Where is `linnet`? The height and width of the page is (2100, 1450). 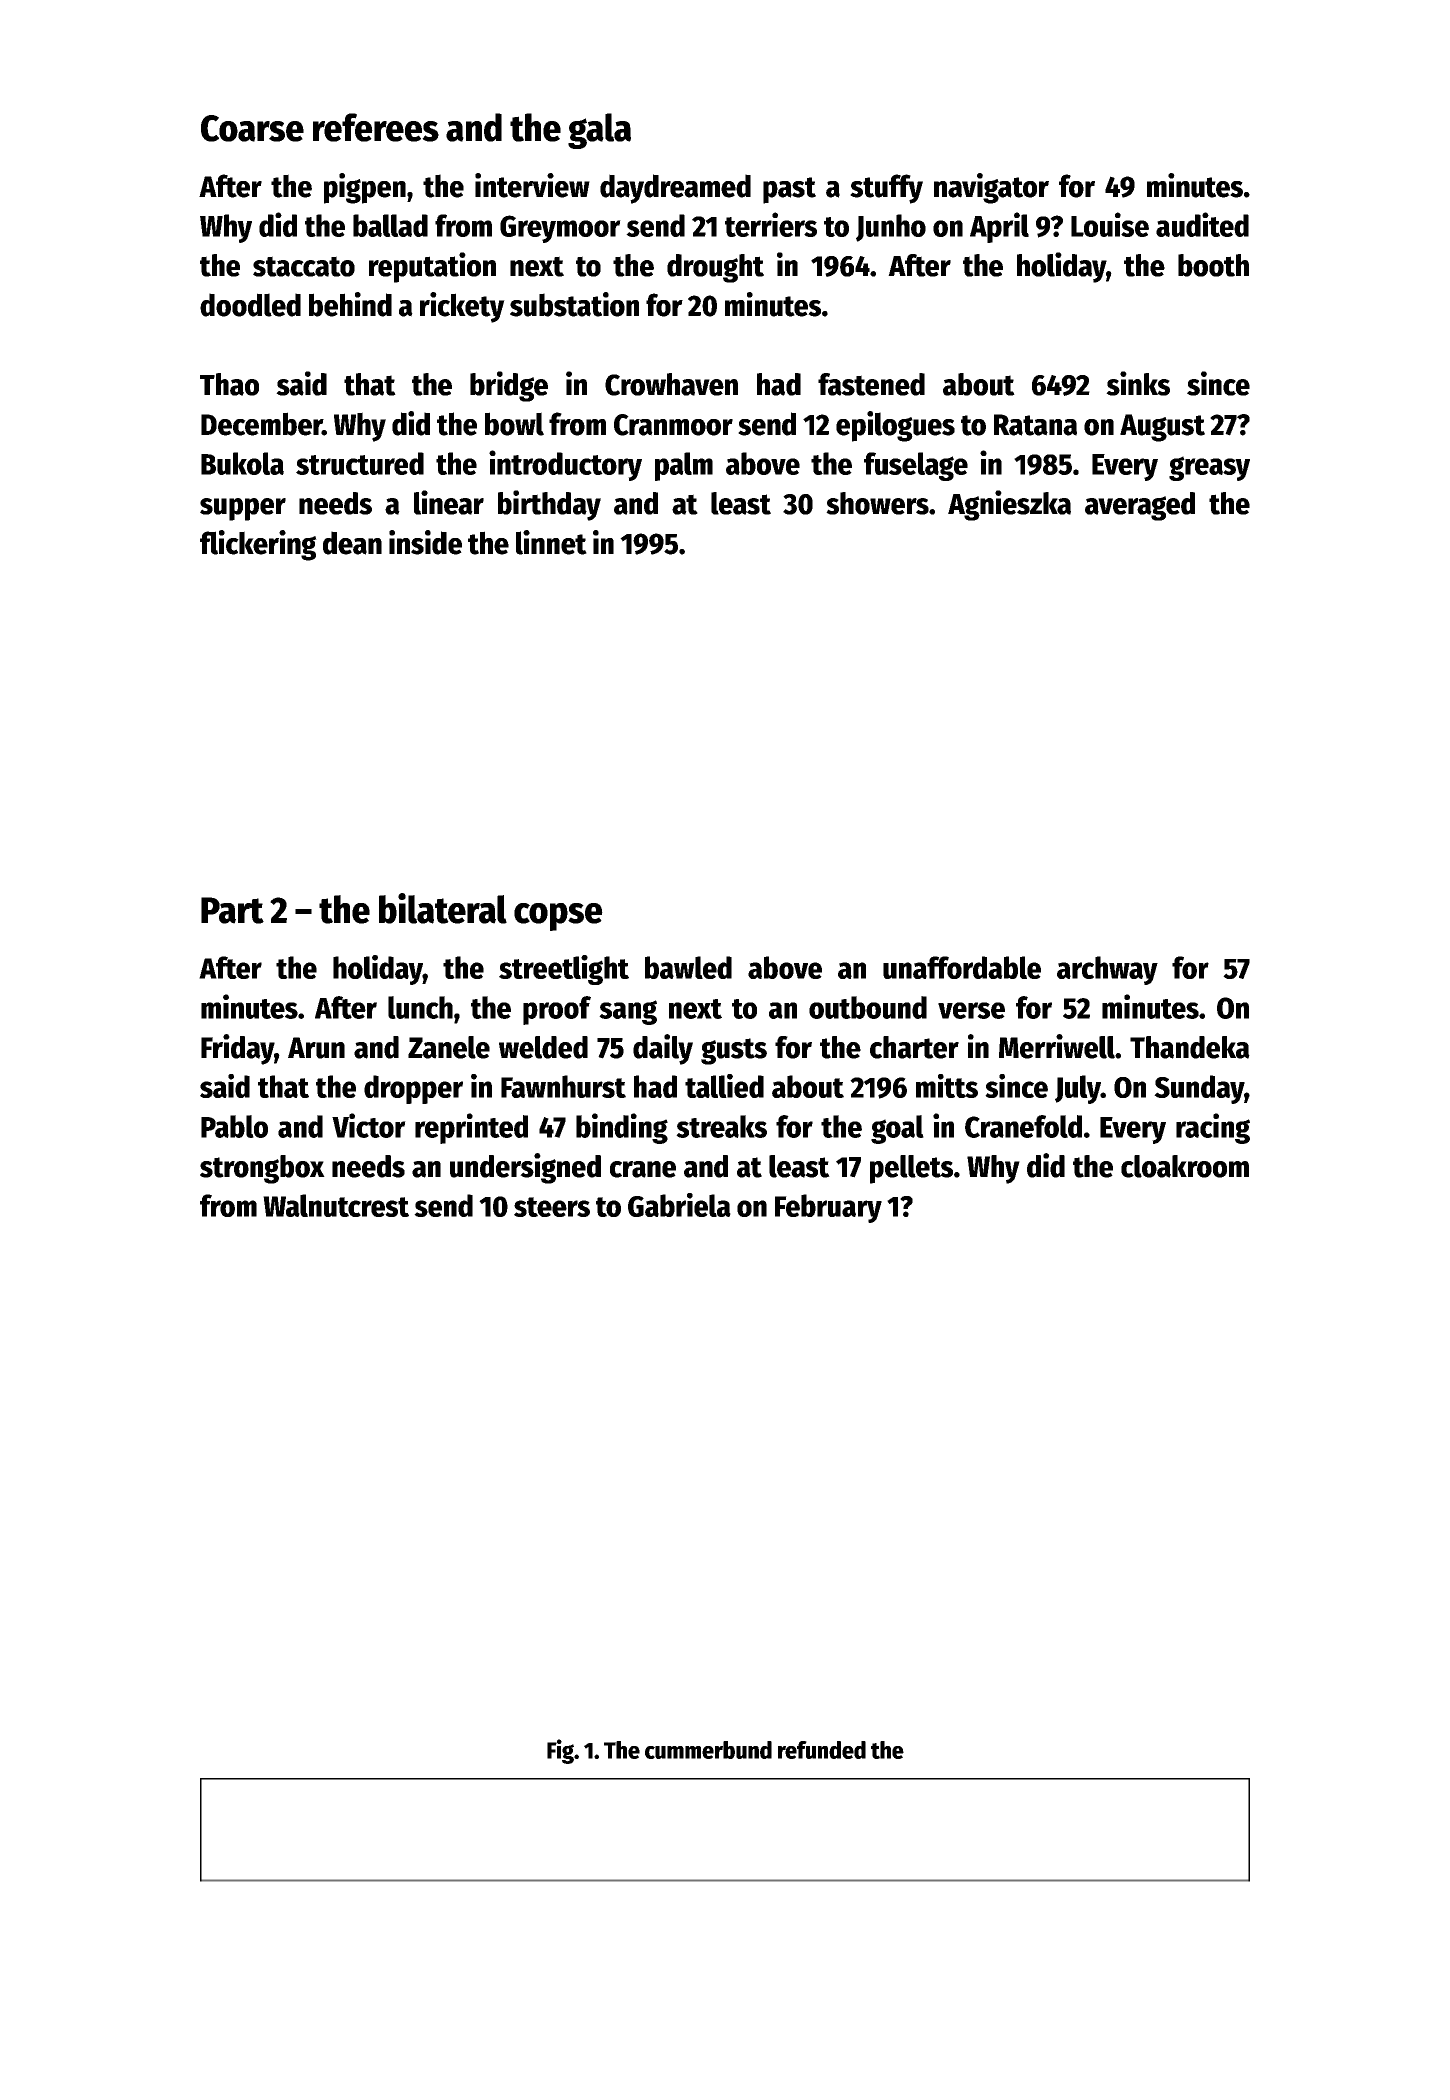 linnet is located at coordinates (551, 542).
